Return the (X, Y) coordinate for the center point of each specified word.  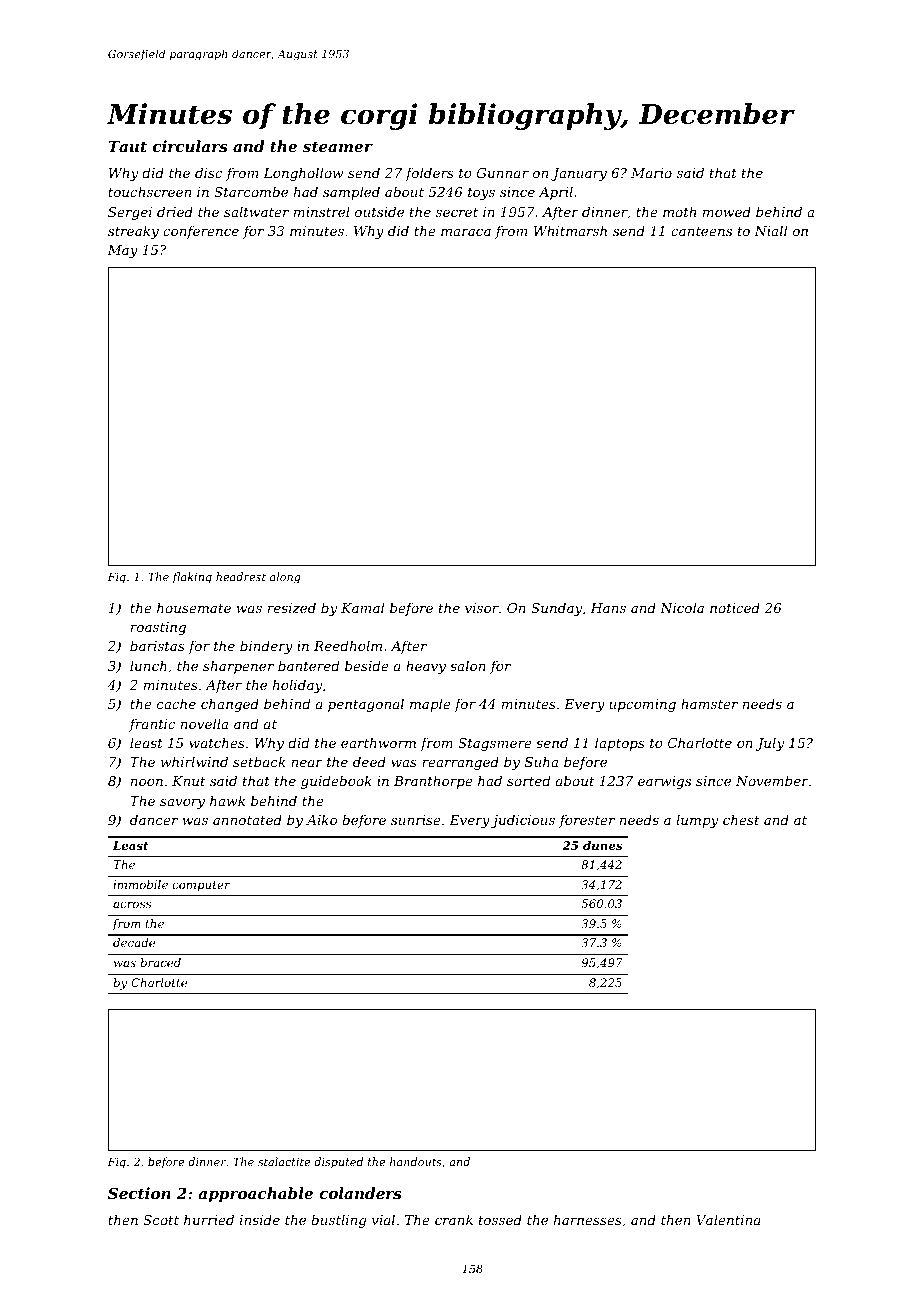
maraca (466, 232)
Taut (127, 146)
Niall (770, 230)
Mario (651, 173)
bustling (338, 1221)
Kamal (362, 607)
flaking (192, 578)
